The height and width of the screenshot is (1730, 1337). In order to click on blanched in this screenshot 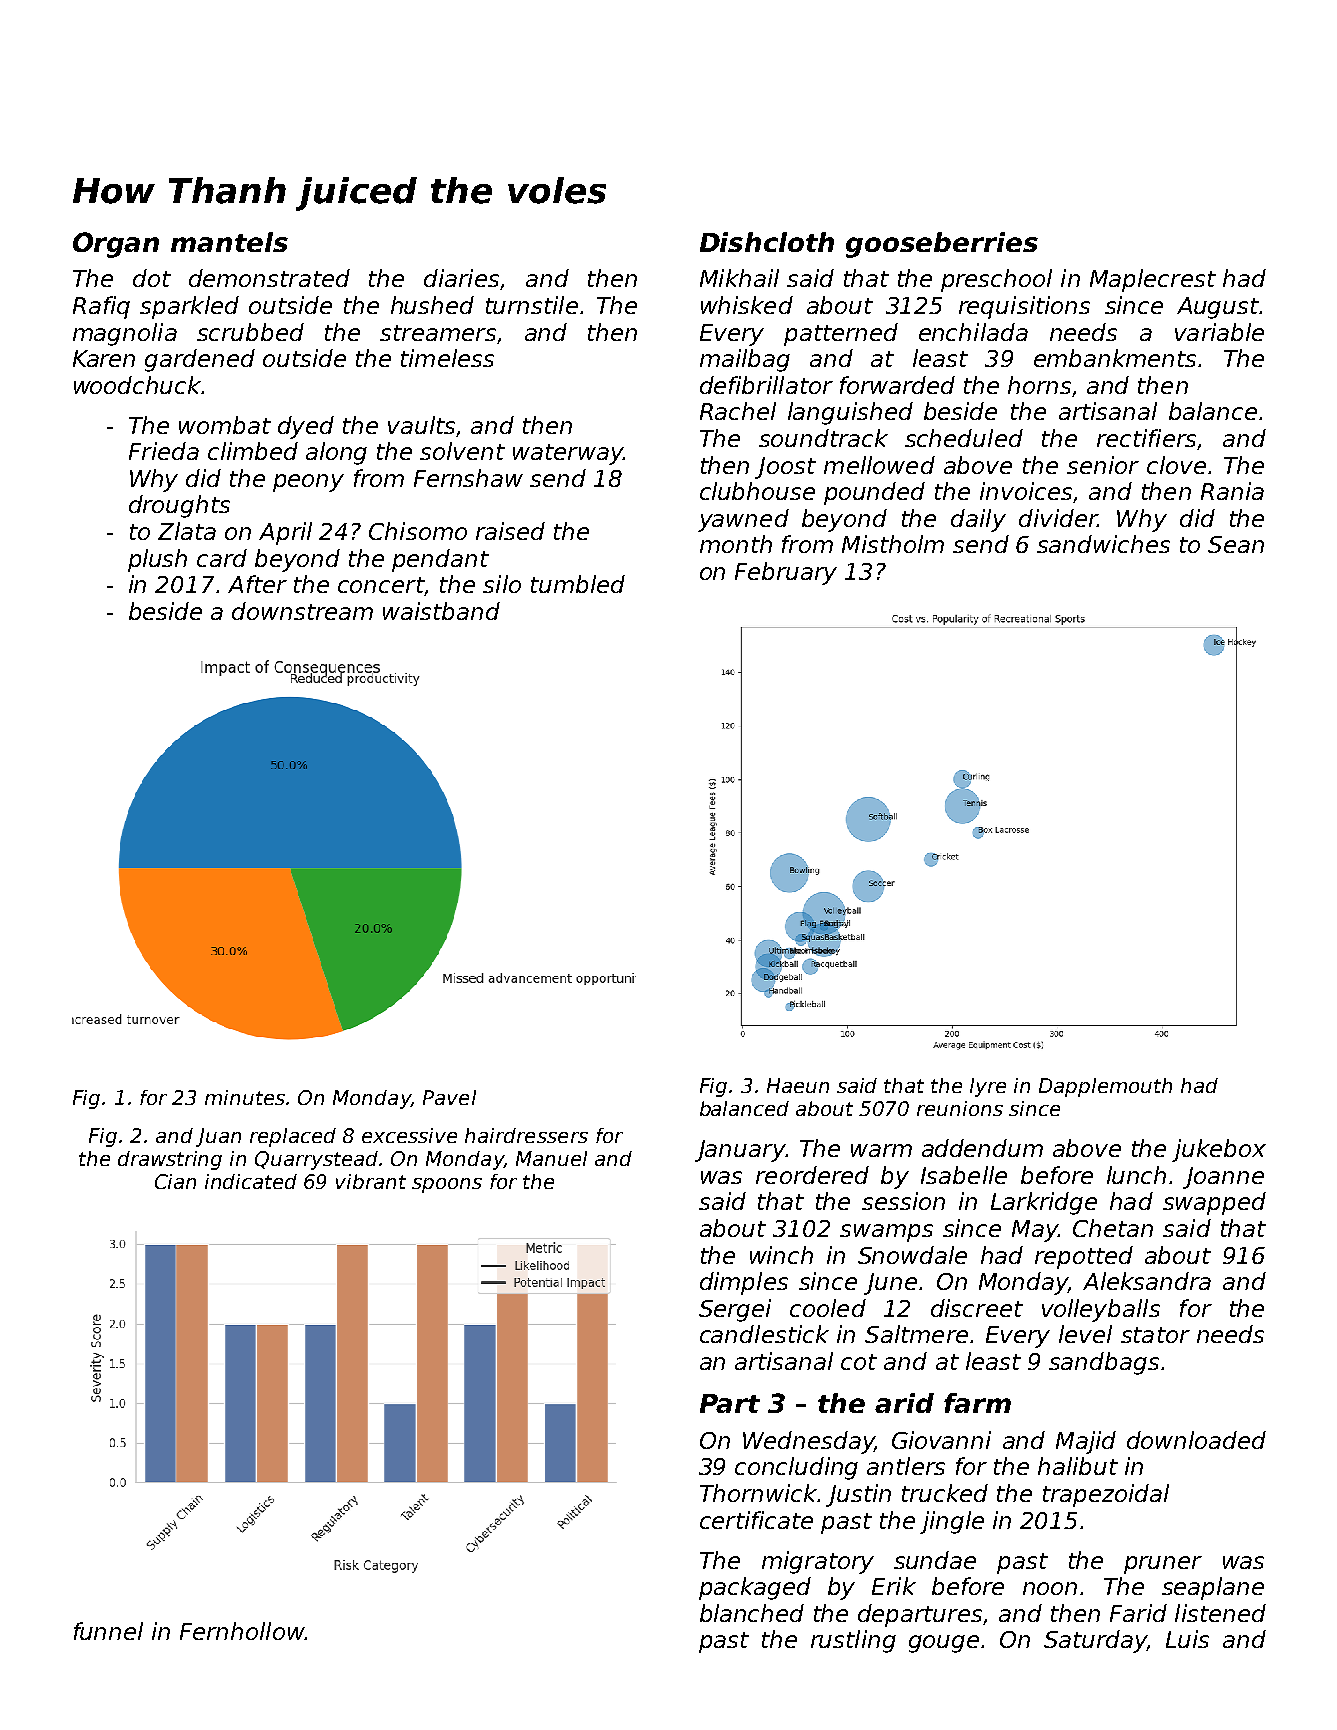, I will do `click(752, 1613)`.
